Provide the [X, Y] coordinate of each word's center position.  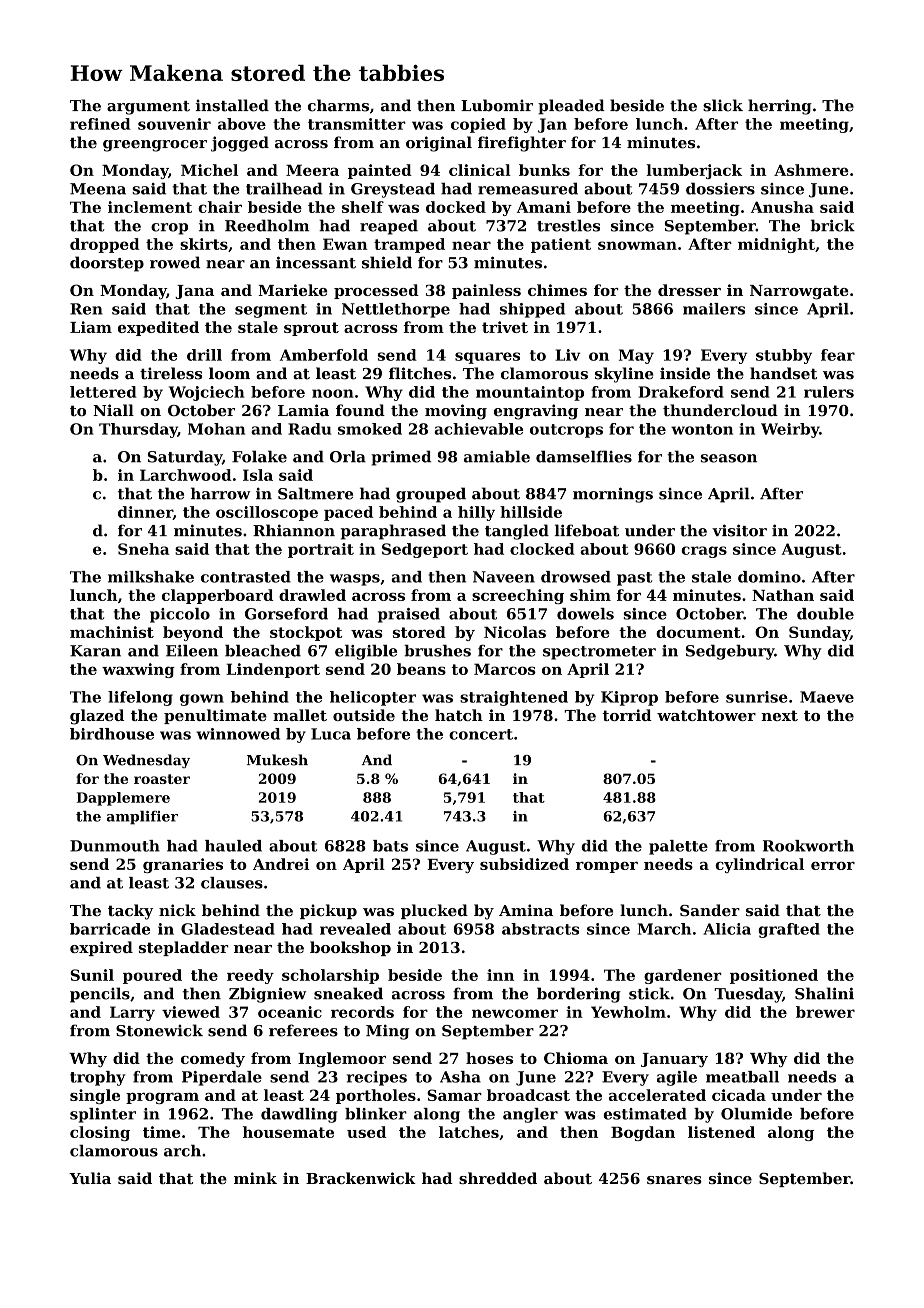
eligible [366, 652]
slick [723, 105]
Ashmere [811, 170]
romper [607, 867]
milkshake [151, 577]
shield [387, 262]
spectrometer [599, 653]
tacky [130, 912]
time [161, 1132]
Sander [710, 910]
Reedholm [267, 225]
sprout [311, 329]
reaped [389, 227]
